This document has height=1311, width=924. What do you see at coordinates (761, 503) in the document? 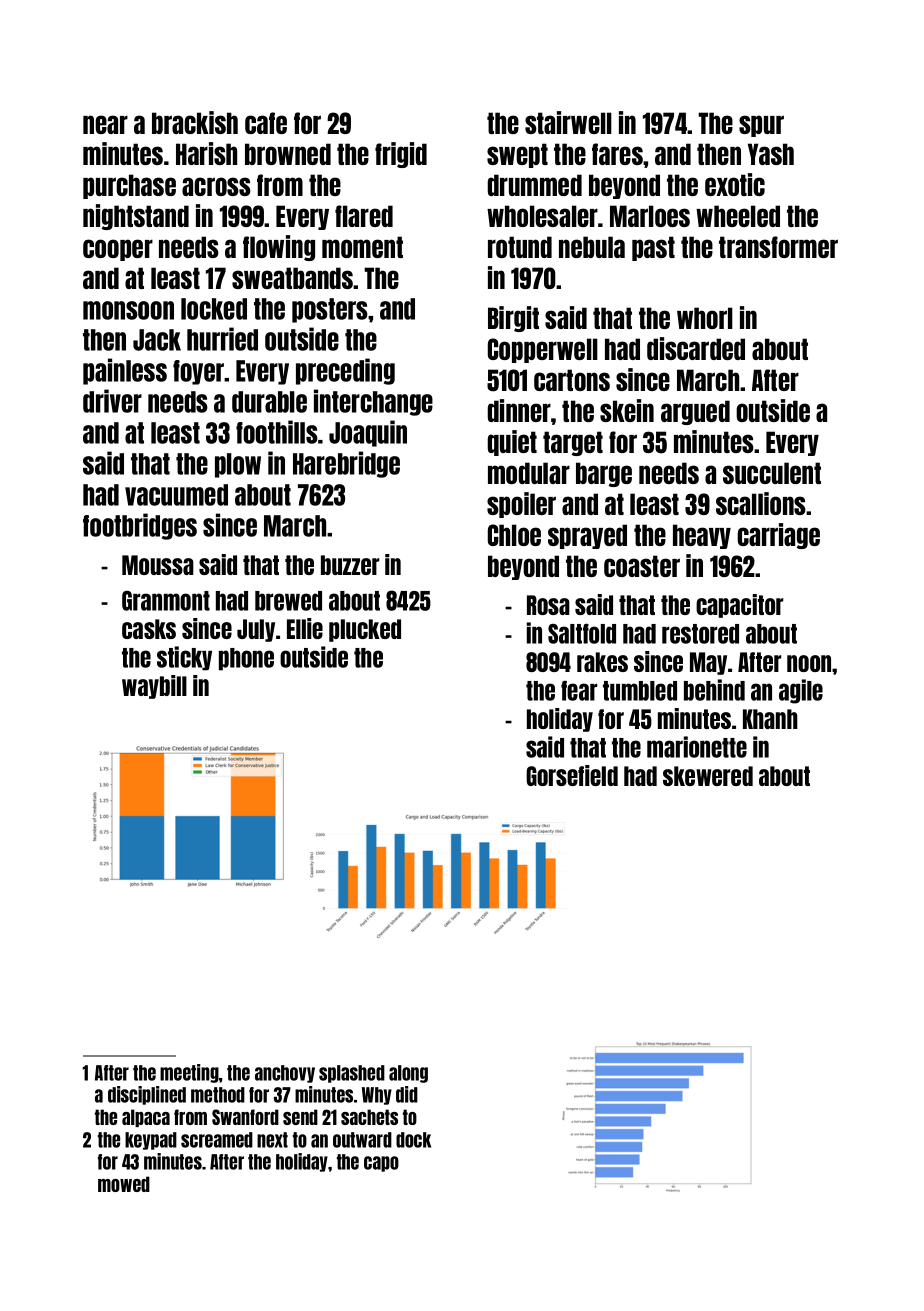
I see `scallions` at bounding box center [761, 503].
